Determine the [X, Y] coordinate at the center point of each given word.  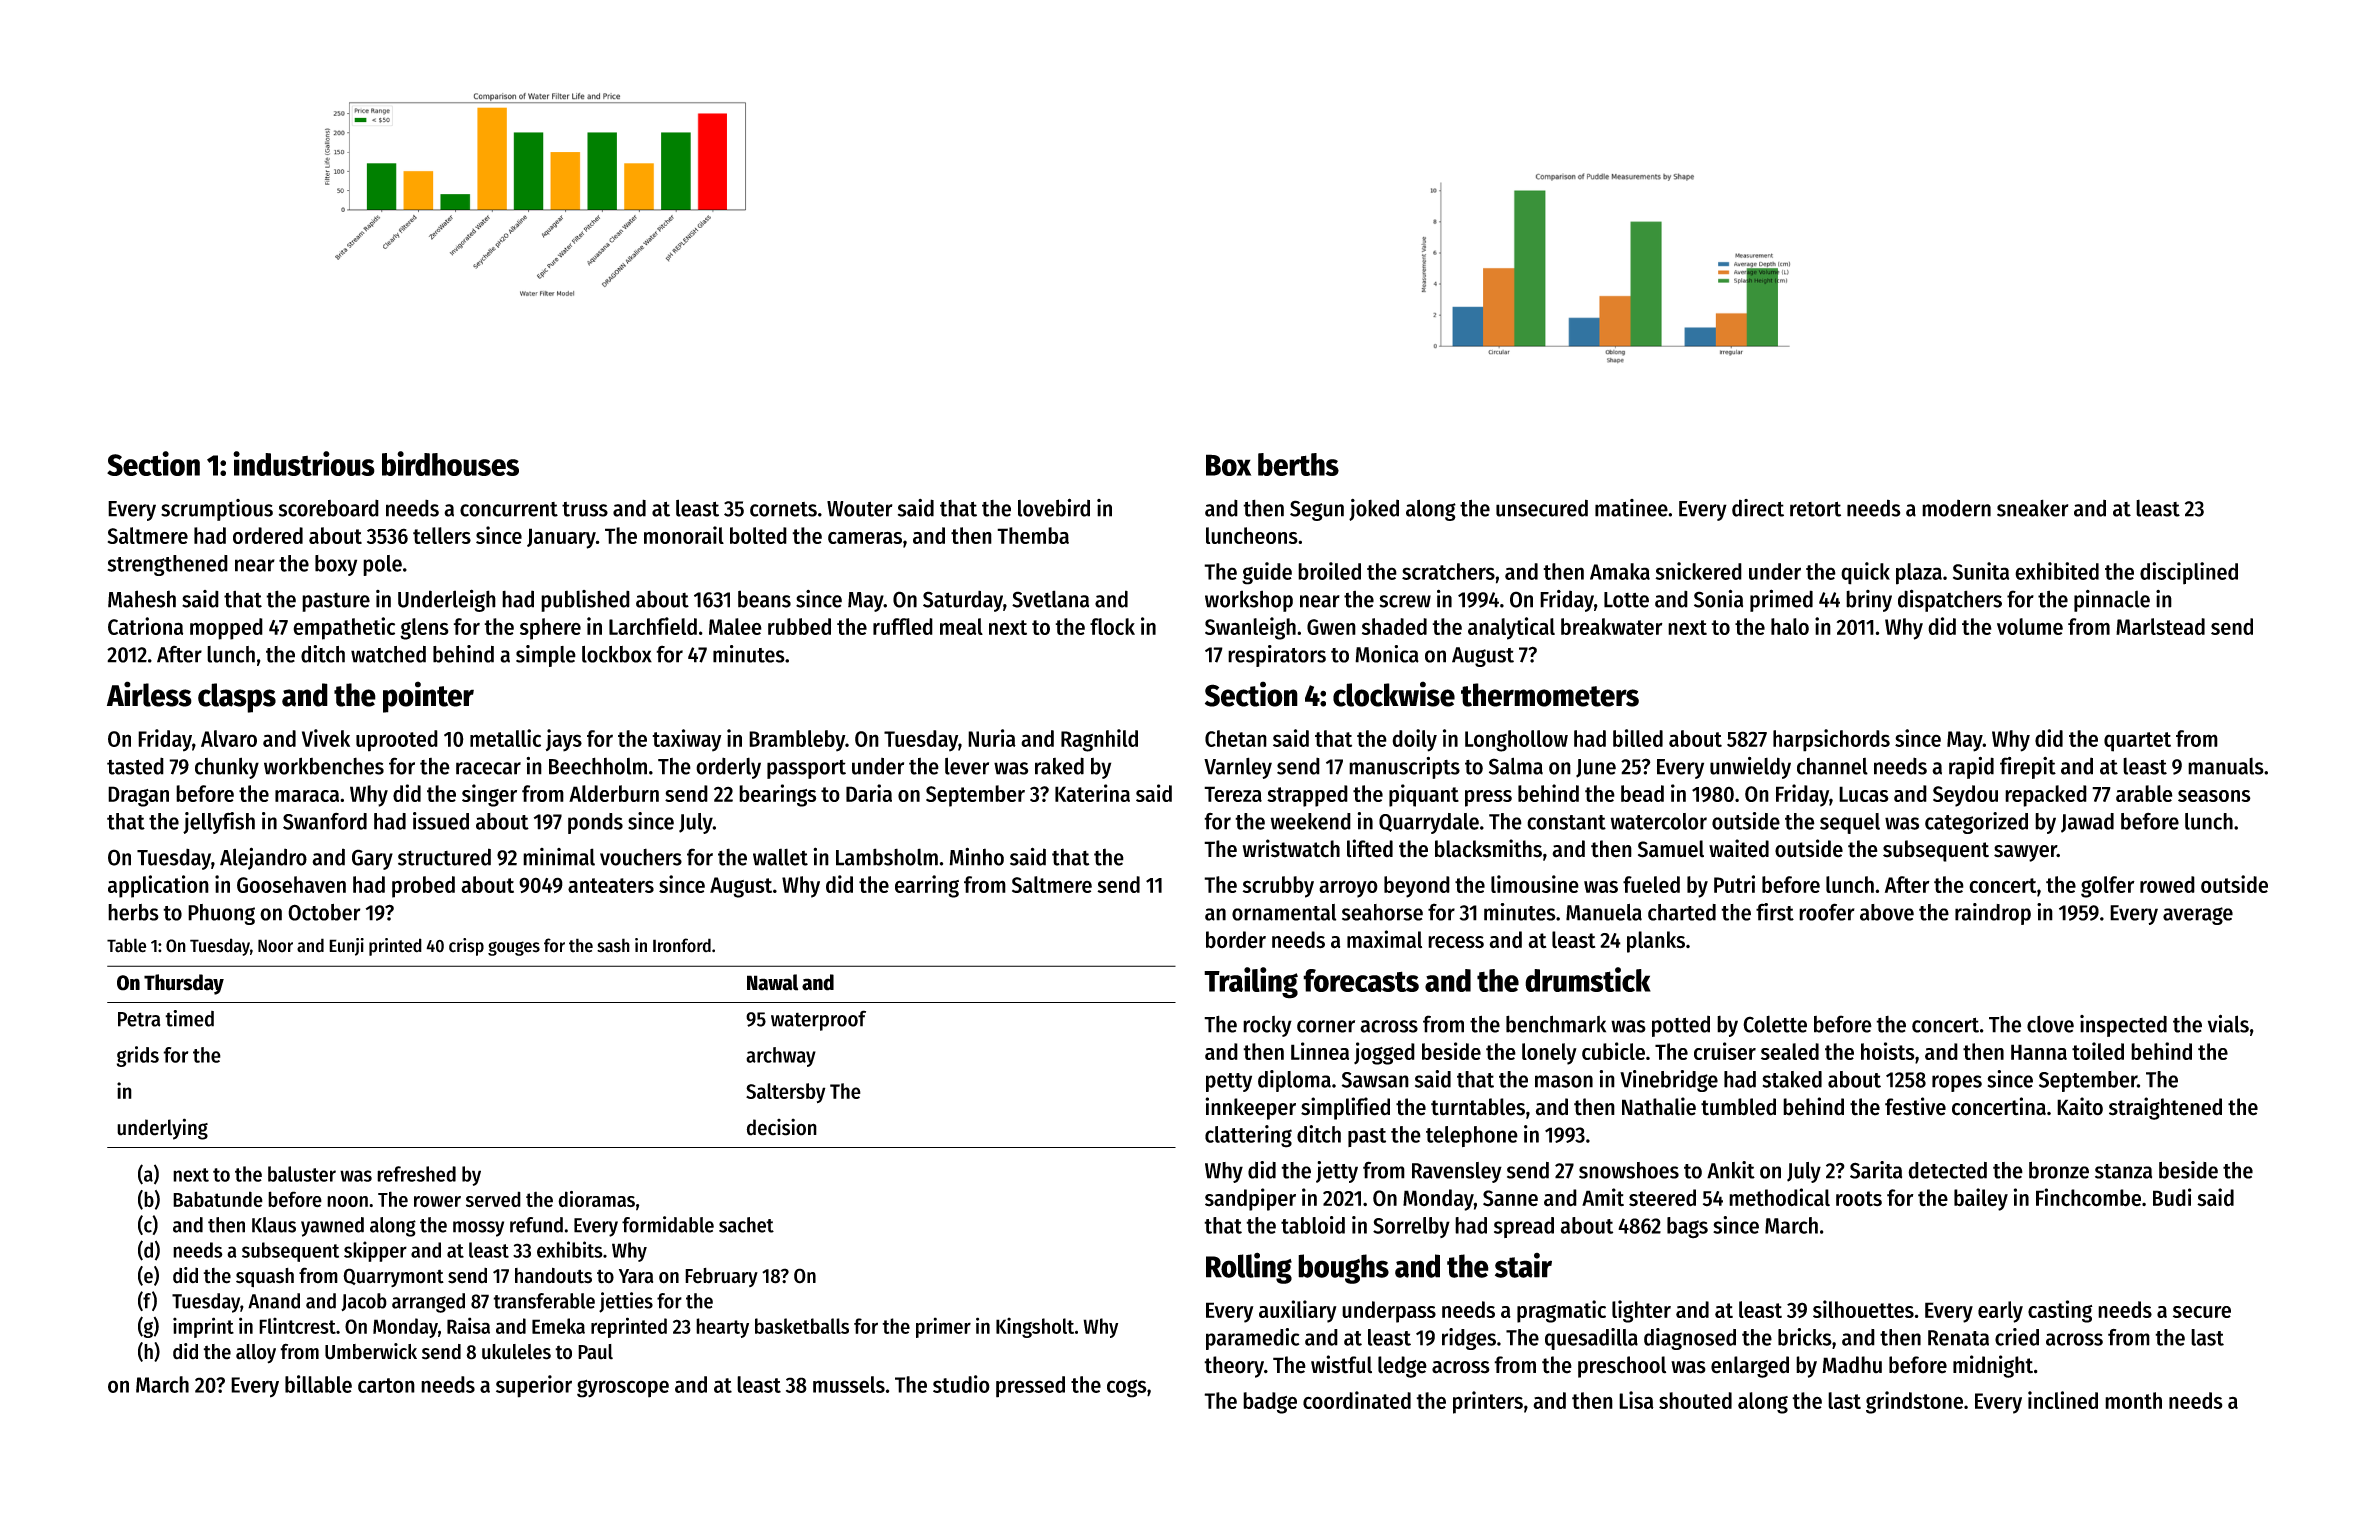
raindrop [1993, 914]
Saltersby [786, 1093]
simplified [1345, 1108]
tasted [135, 766]
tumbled [1738, 1107]
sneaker [2033, 508]
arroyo [1348, 889]
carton [386, 1385]
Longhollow [1516, 741]
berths [1298, 464]
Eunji [346, 947]
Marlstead [2160, 626]
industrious [304, 463]
